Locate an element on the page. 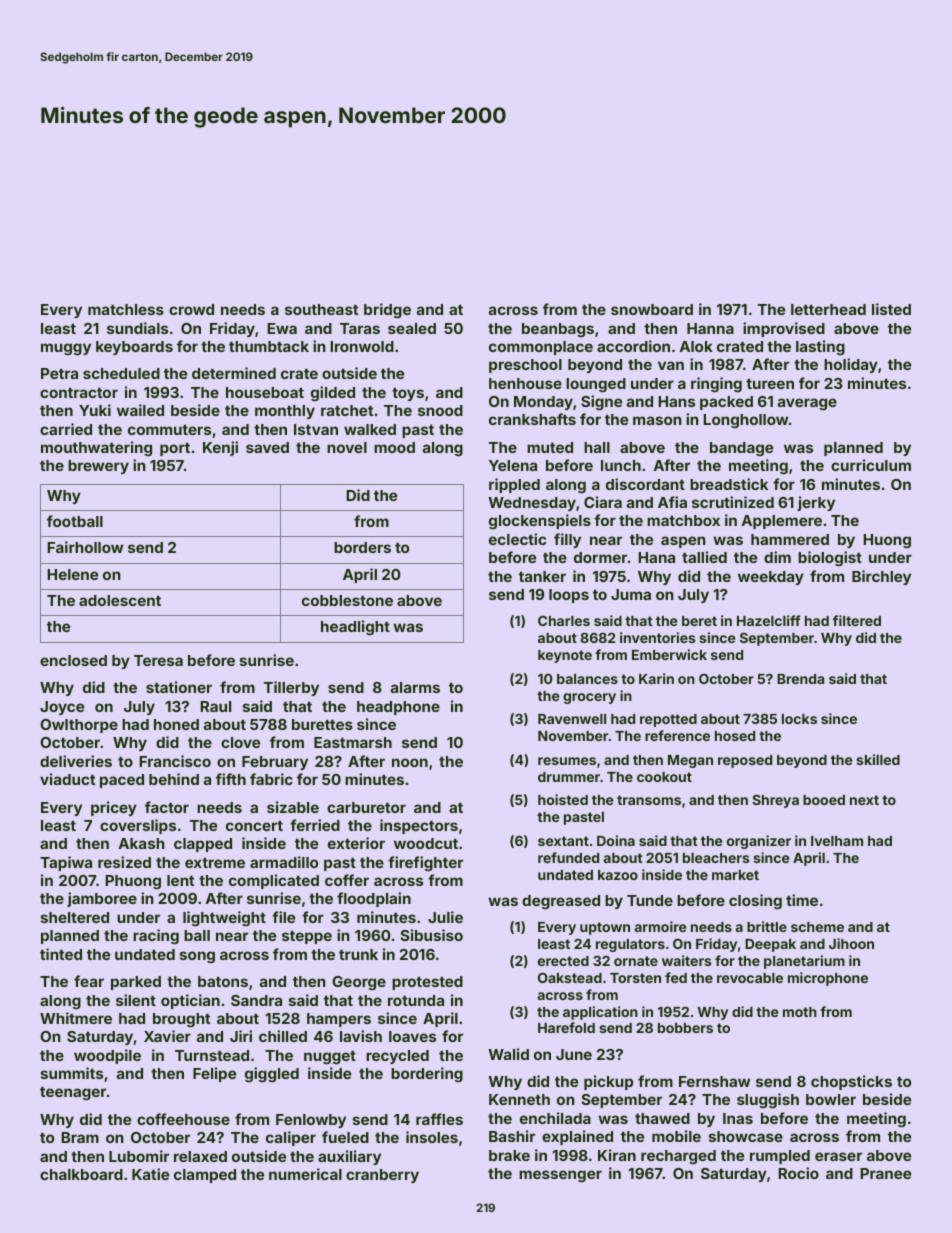 The width and height of the document is (952, 1233). average is located at coordinates (807, 404).
